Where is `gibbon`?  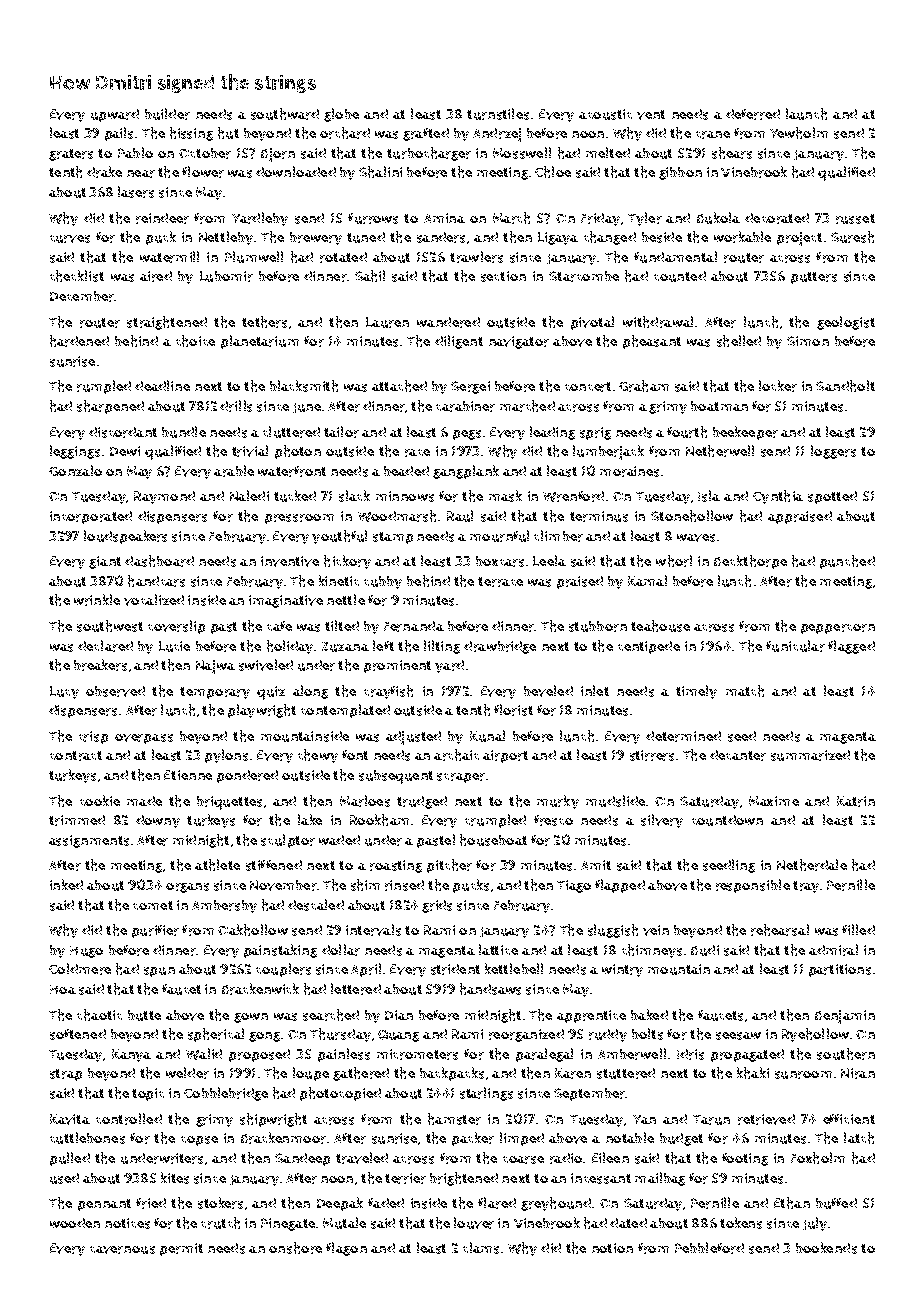 gibbon is located at coordinates (680, 173).
